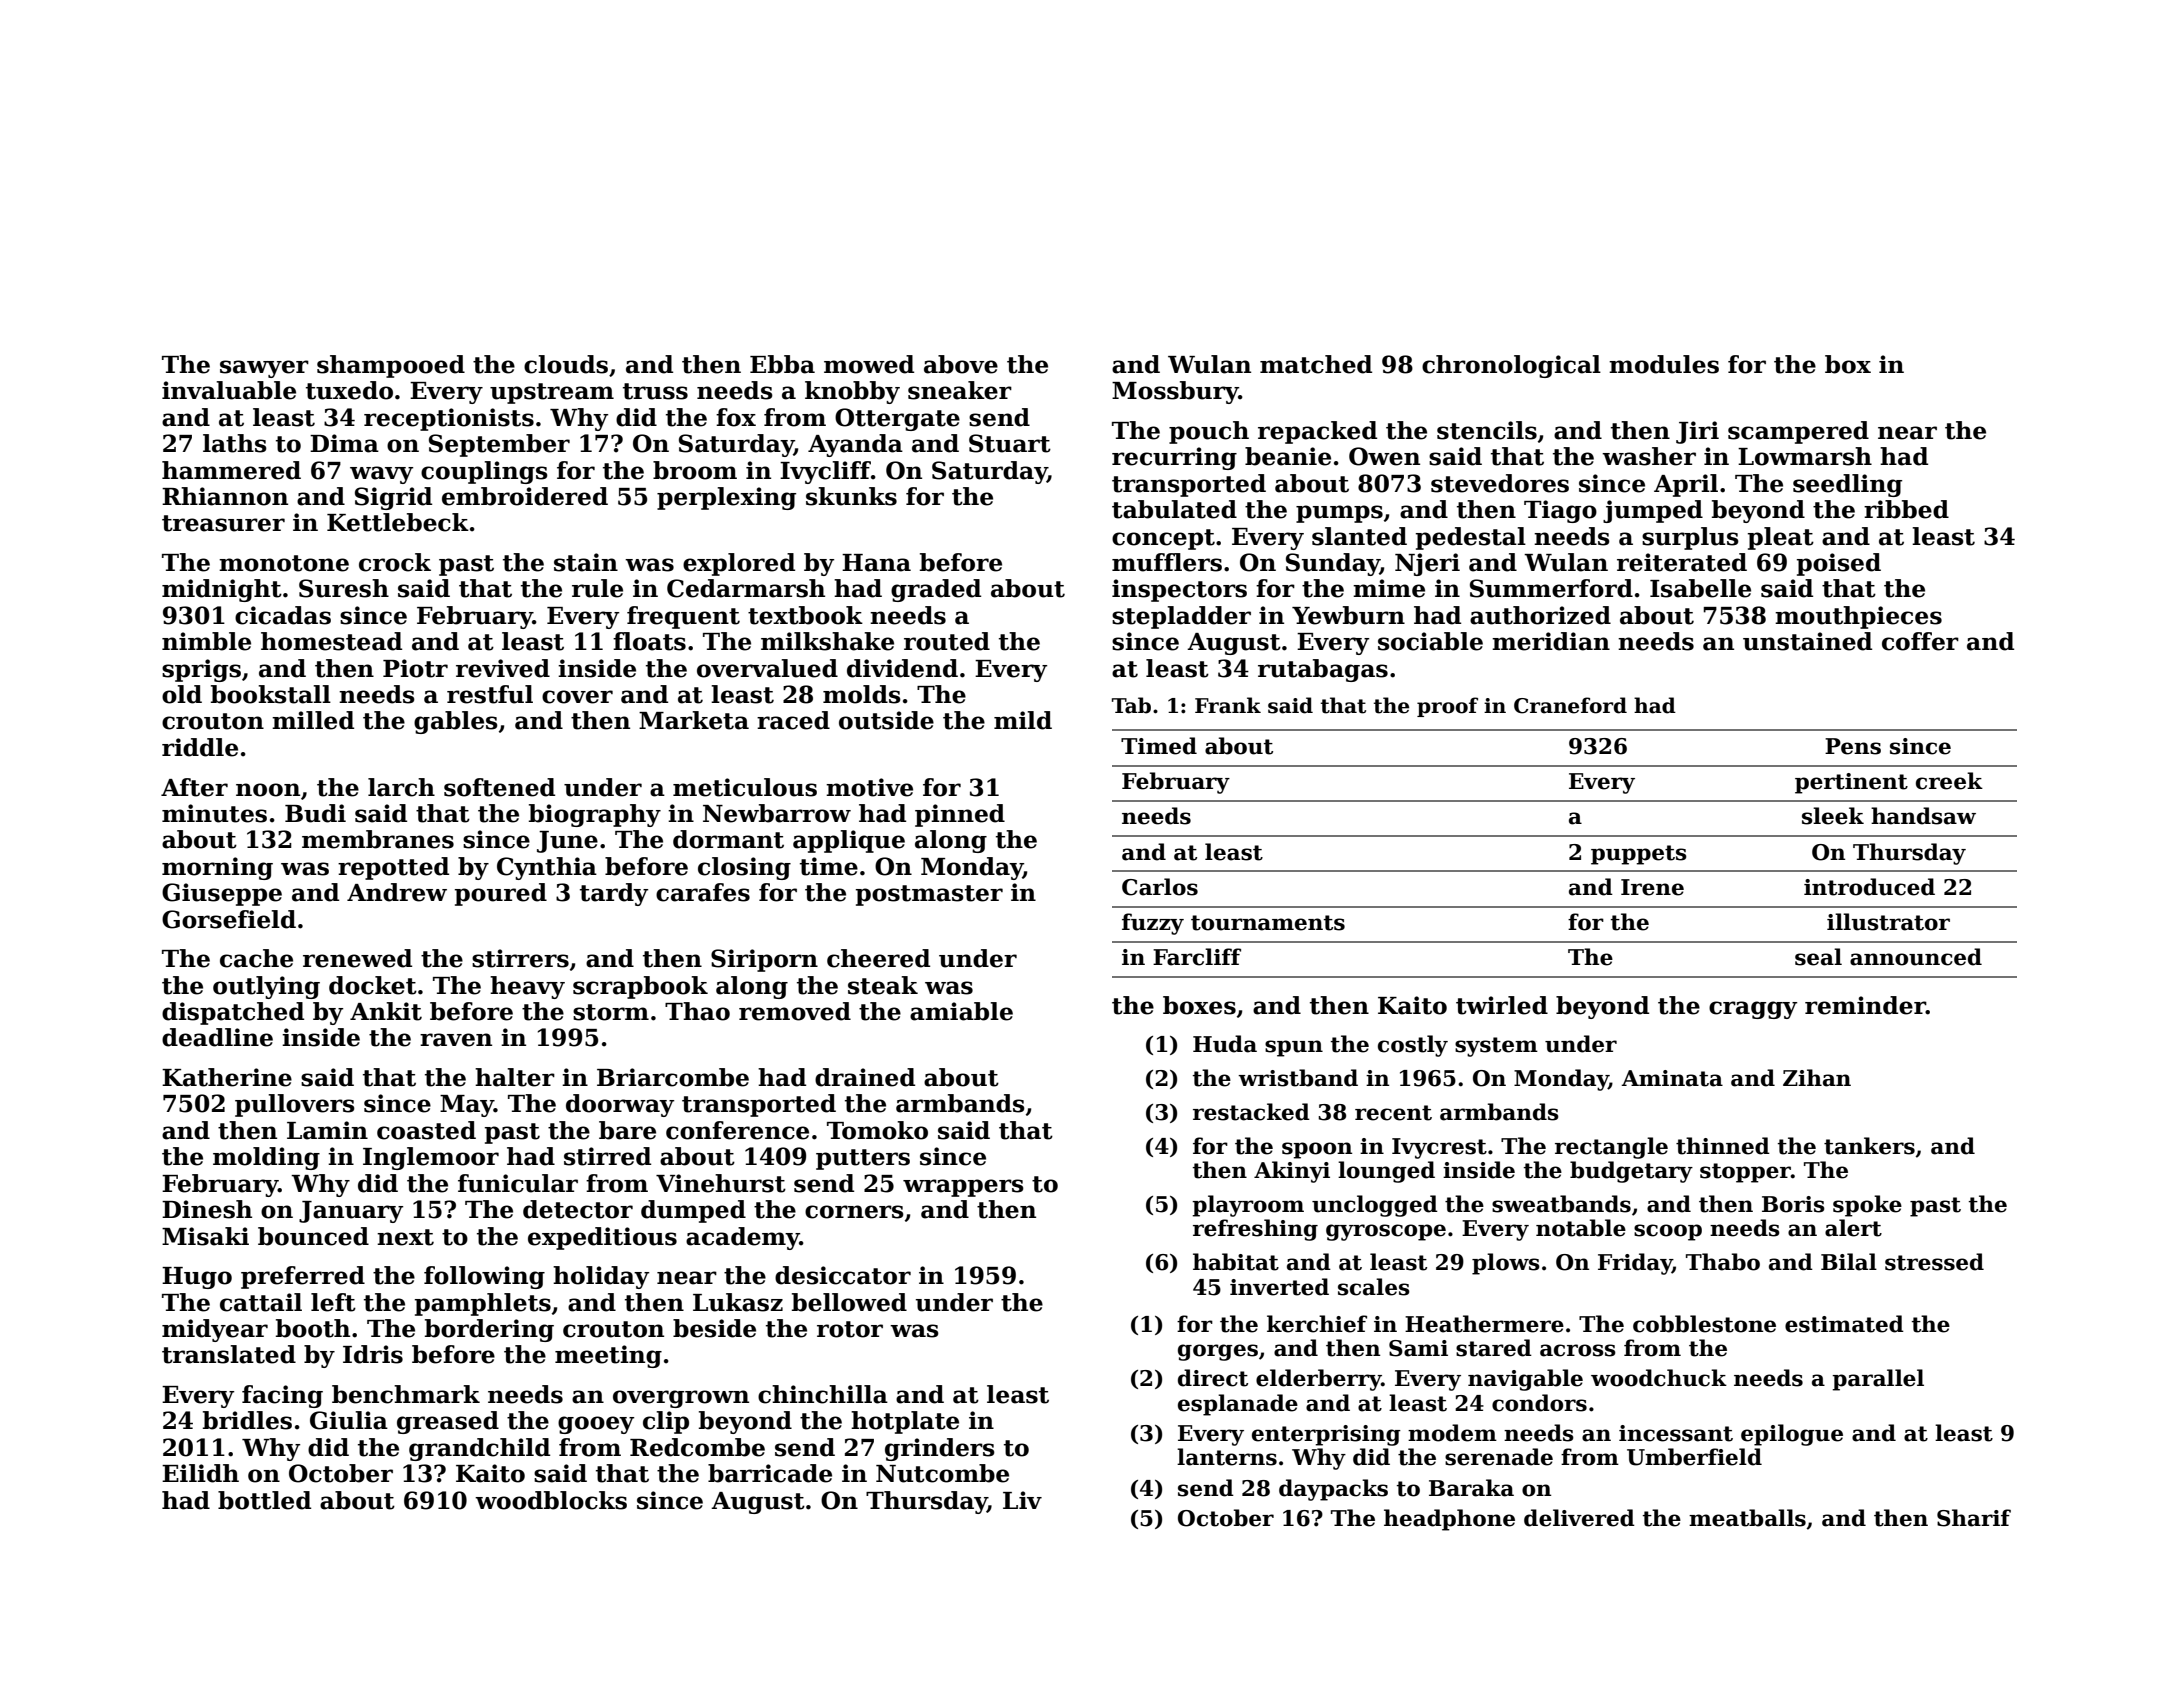  I want to click on Lowmarsh, so click(1805, 456).
